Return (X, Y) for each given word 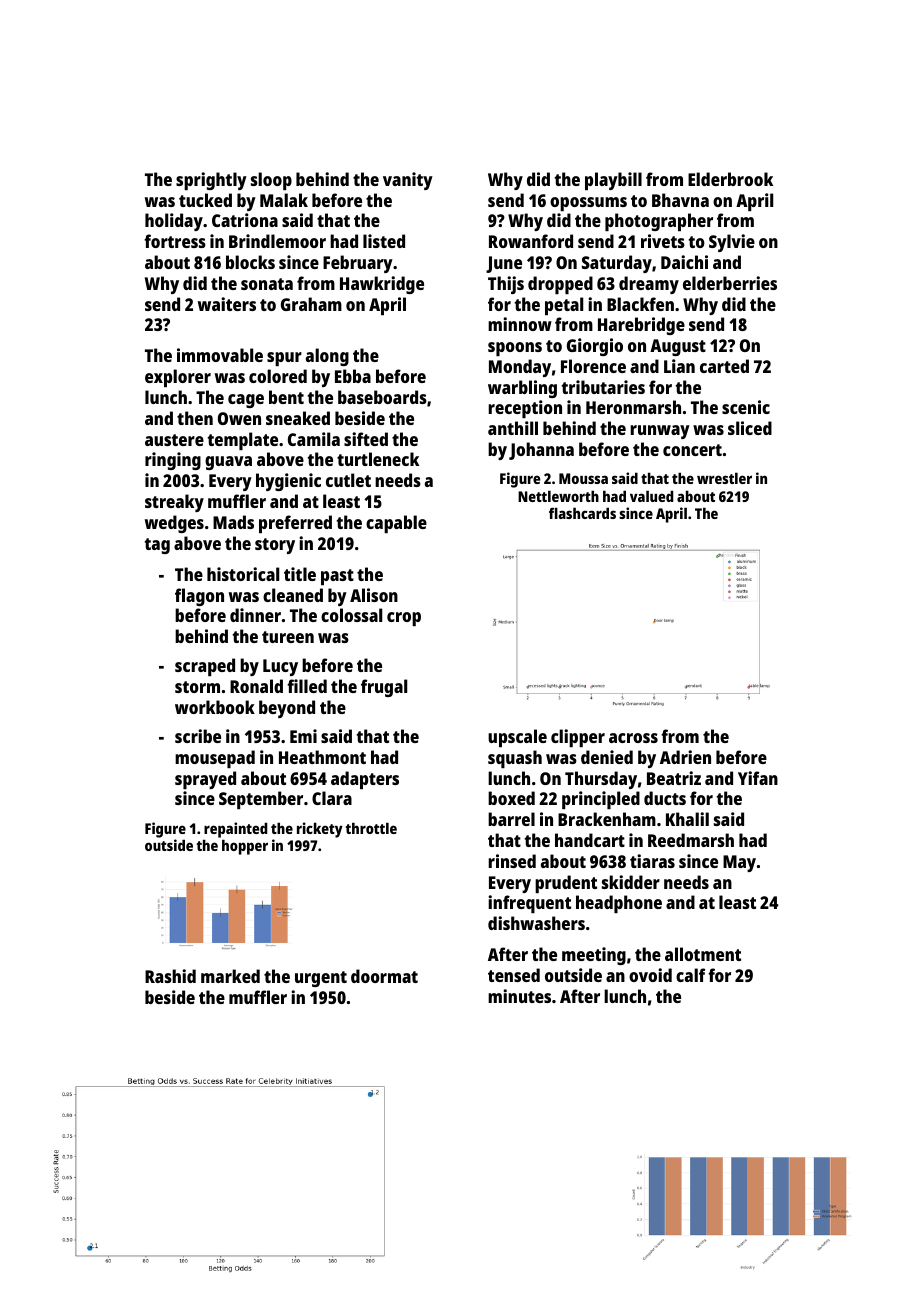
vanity (408, 181)
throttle (371, 828)
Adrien (685, 757)
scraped (205, 667)
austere (174, 440)
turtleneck (378, 459)
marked (230, 976)
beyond (287, 709)
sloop (271, 181)
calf (690, 975)
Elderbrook (730, 179)
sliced (750, 428)
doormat (384, 976)
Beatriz (674, 778)
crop (404, 619)
